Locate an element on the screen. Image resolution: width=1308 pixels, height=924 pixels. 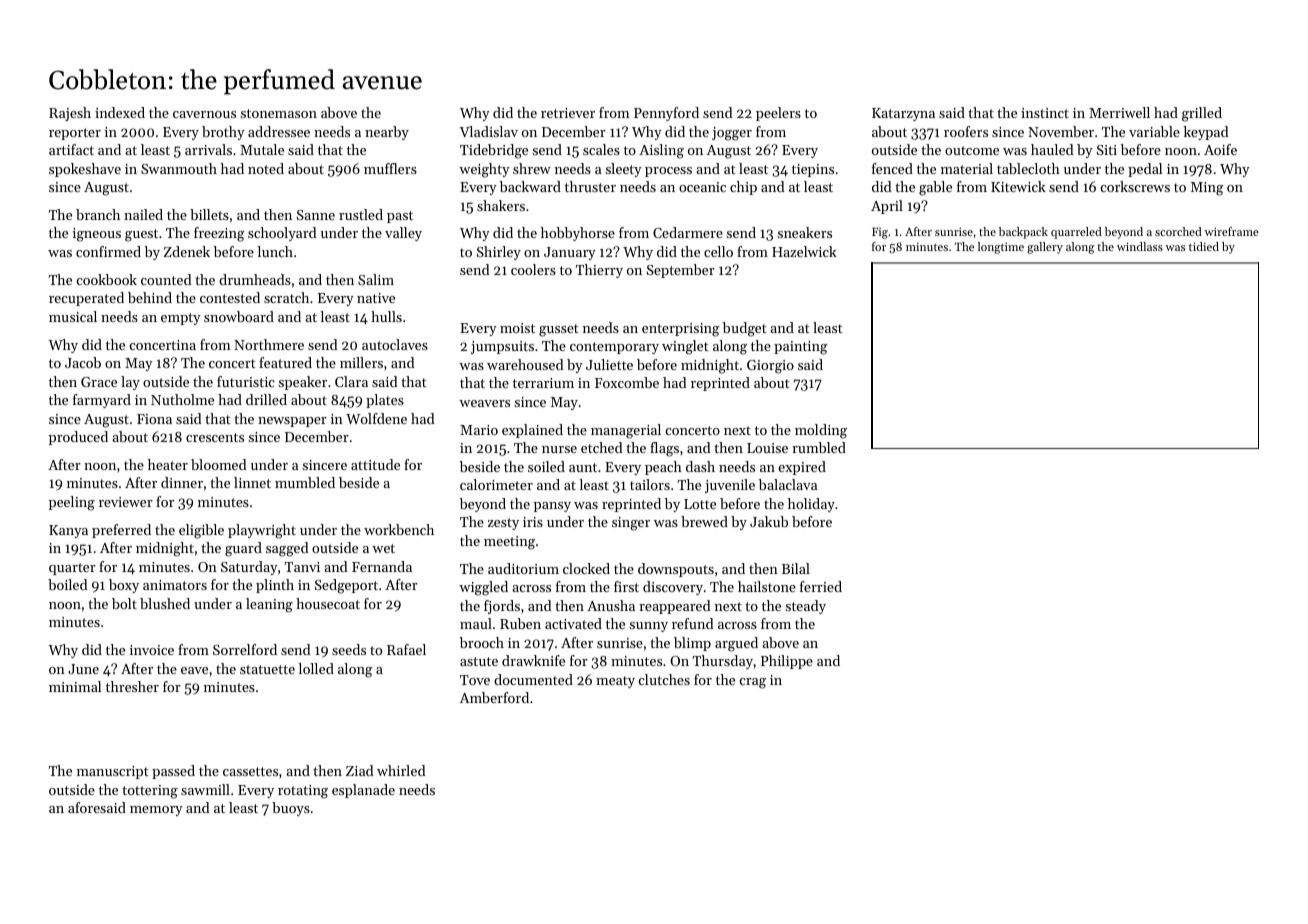
reviewer is located at coordinates (126, 502).
